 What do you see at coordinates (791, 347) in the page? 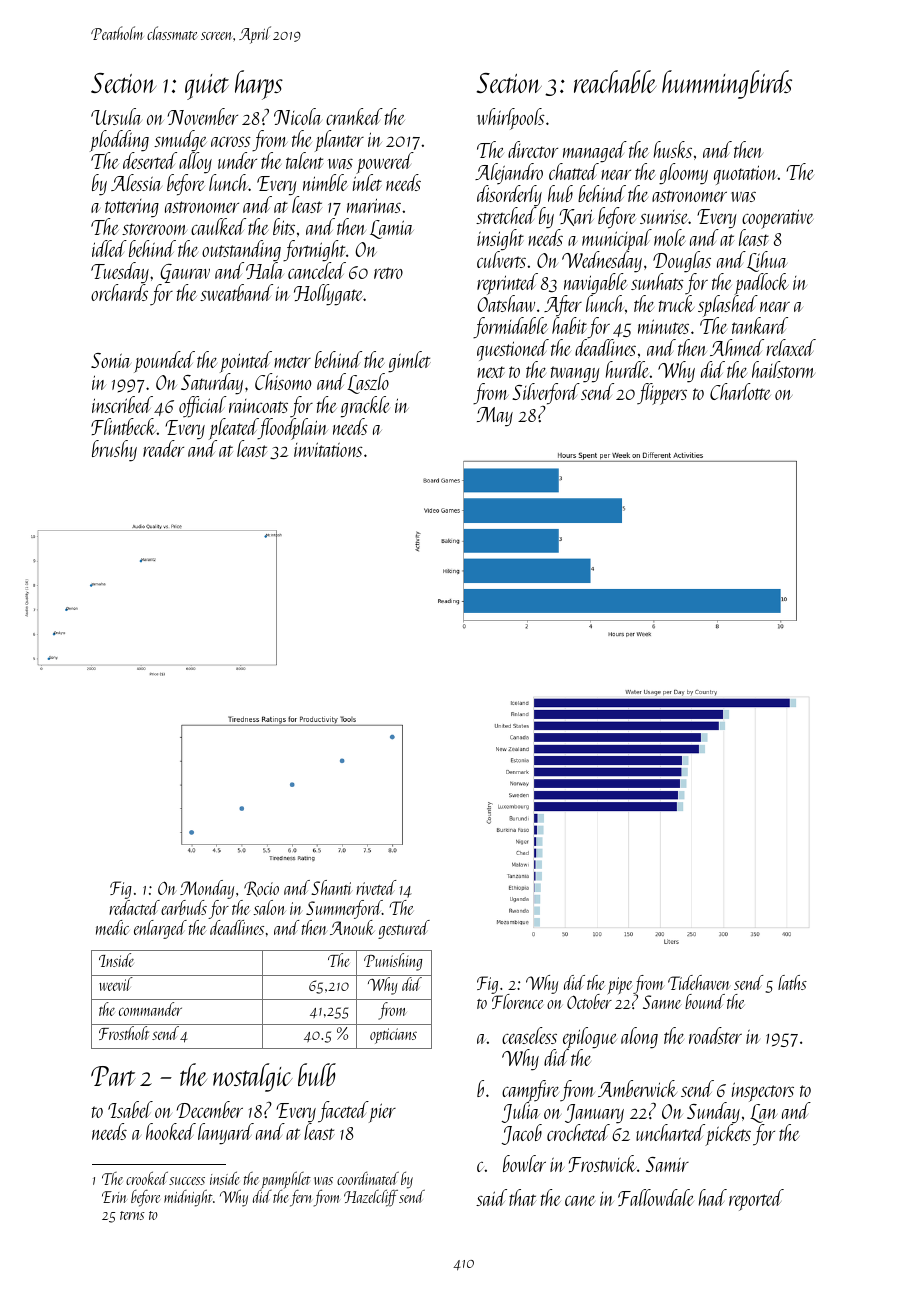
I see `relaxed` at bounding box center [791, 347].
